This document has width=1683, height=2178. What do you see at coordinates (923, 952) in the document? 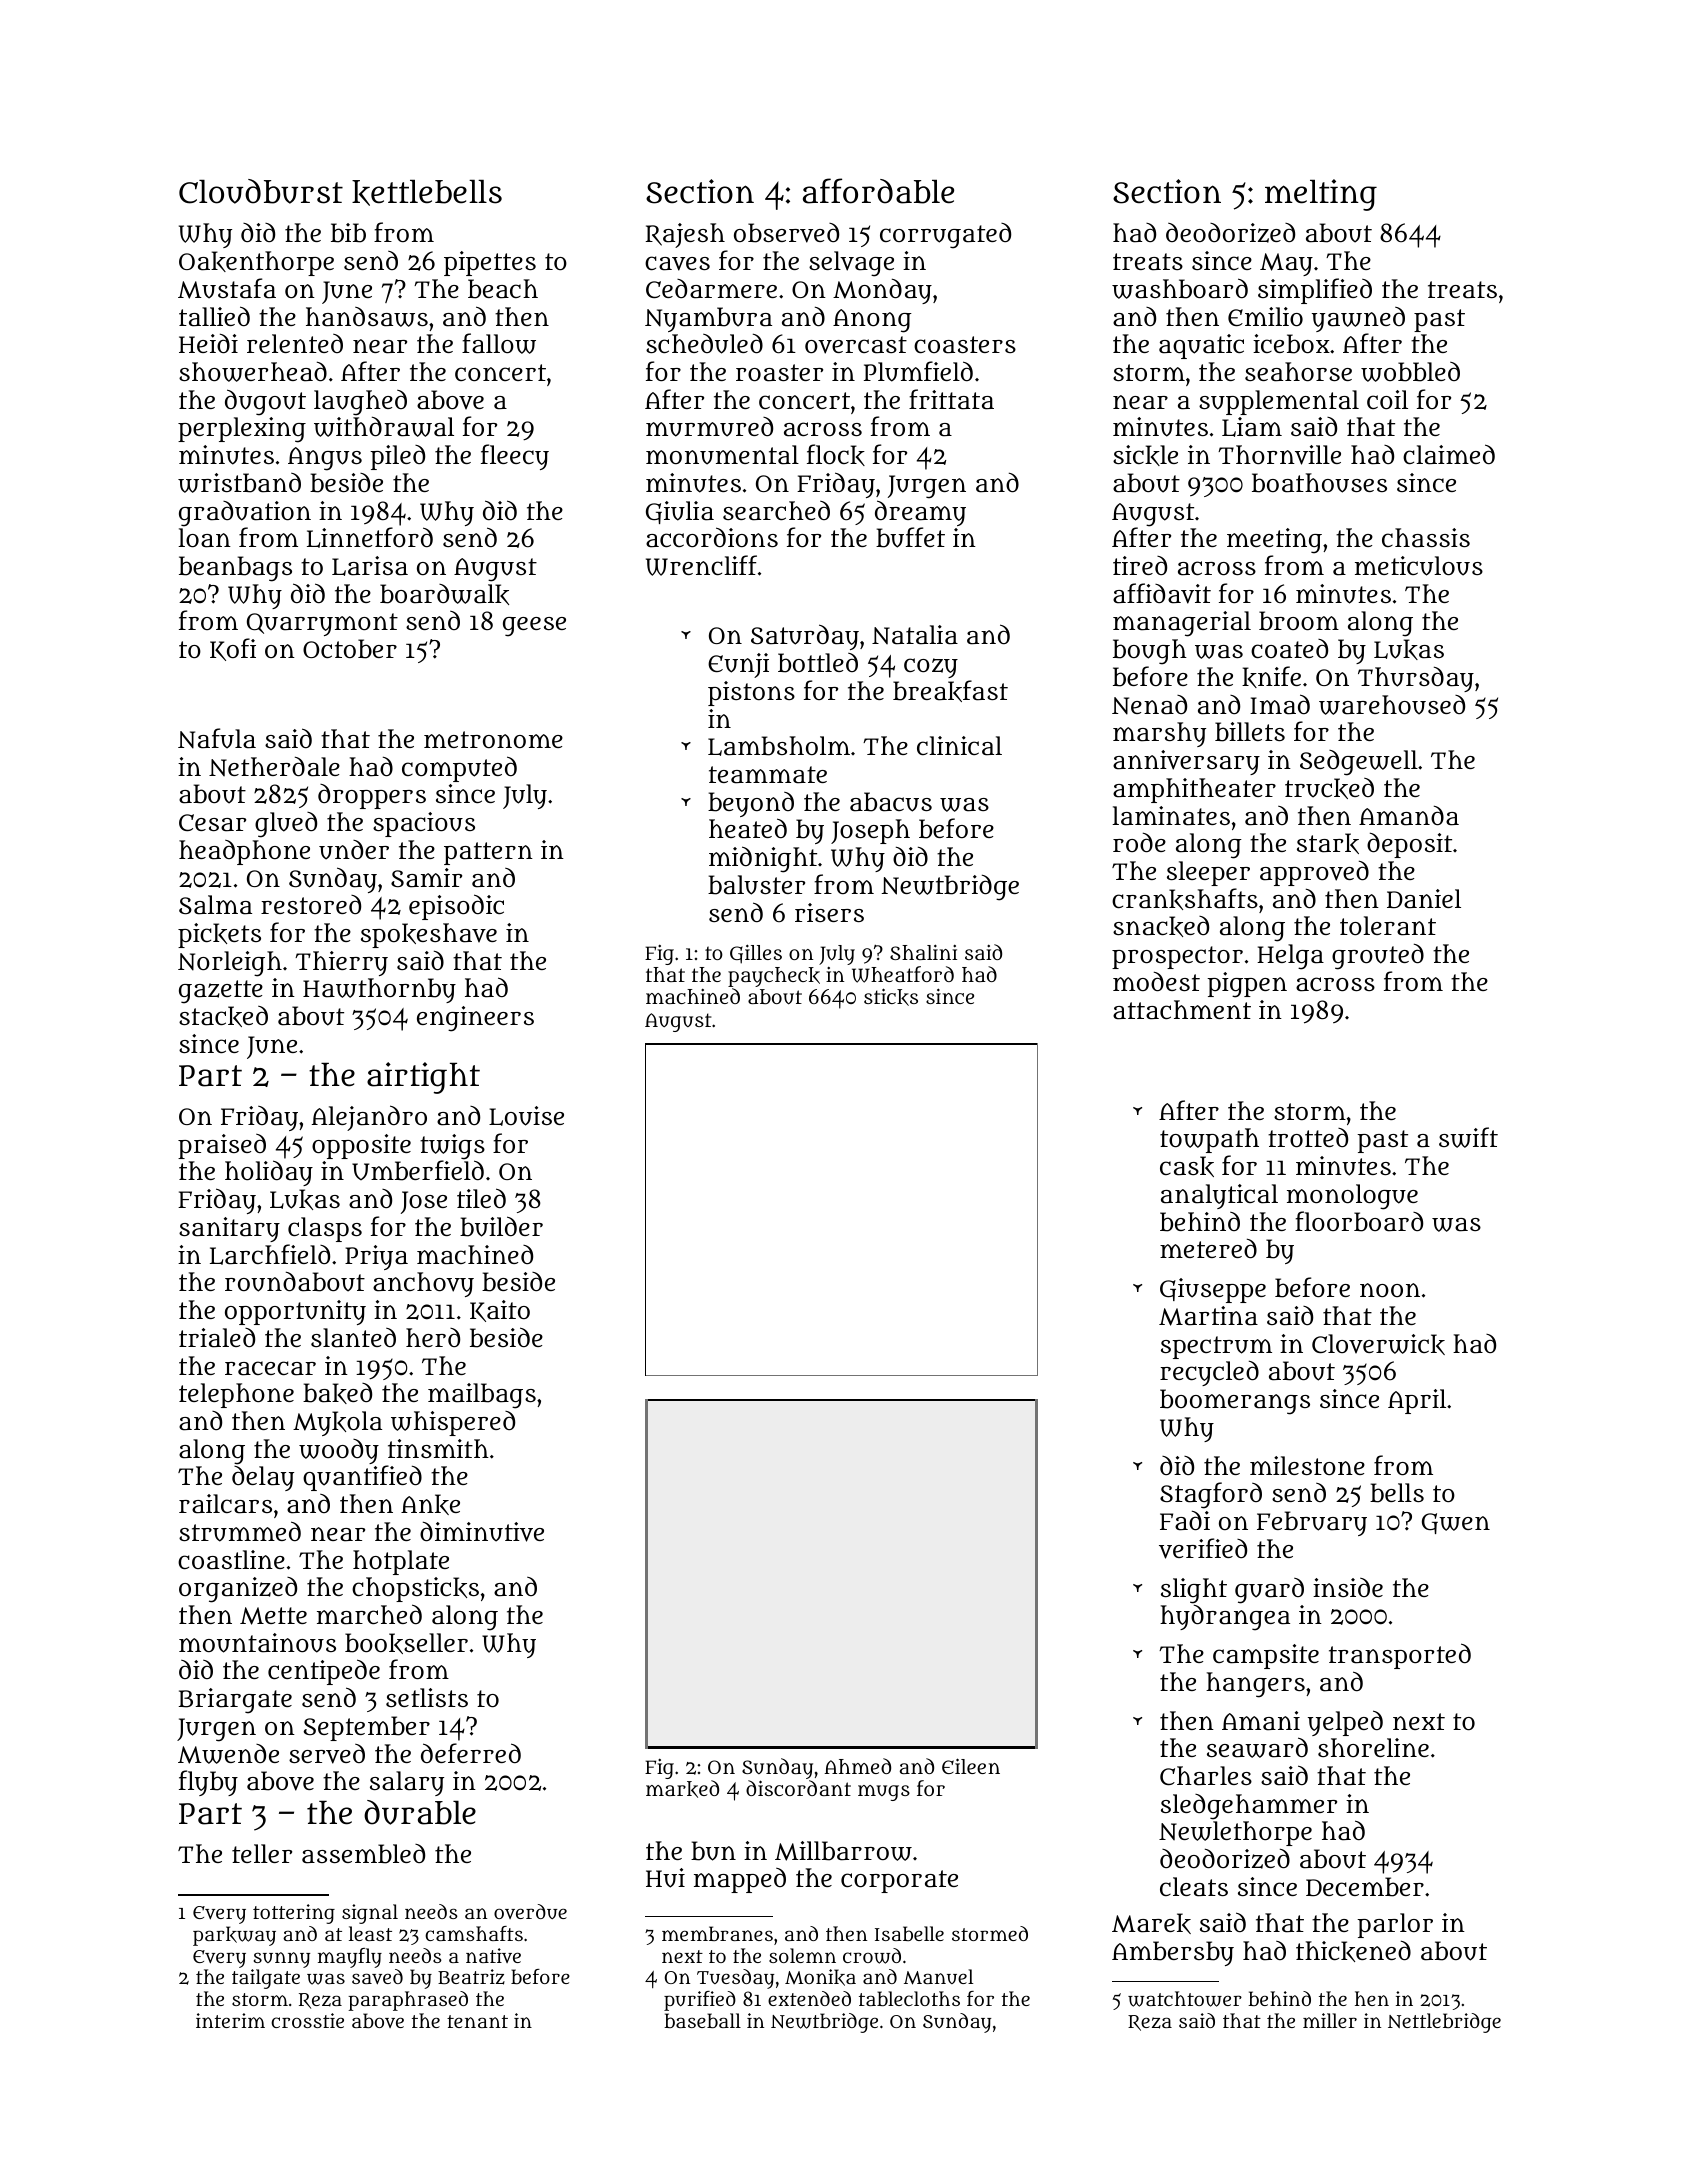
I see `Shalini` at bounding box center [923, 952].
